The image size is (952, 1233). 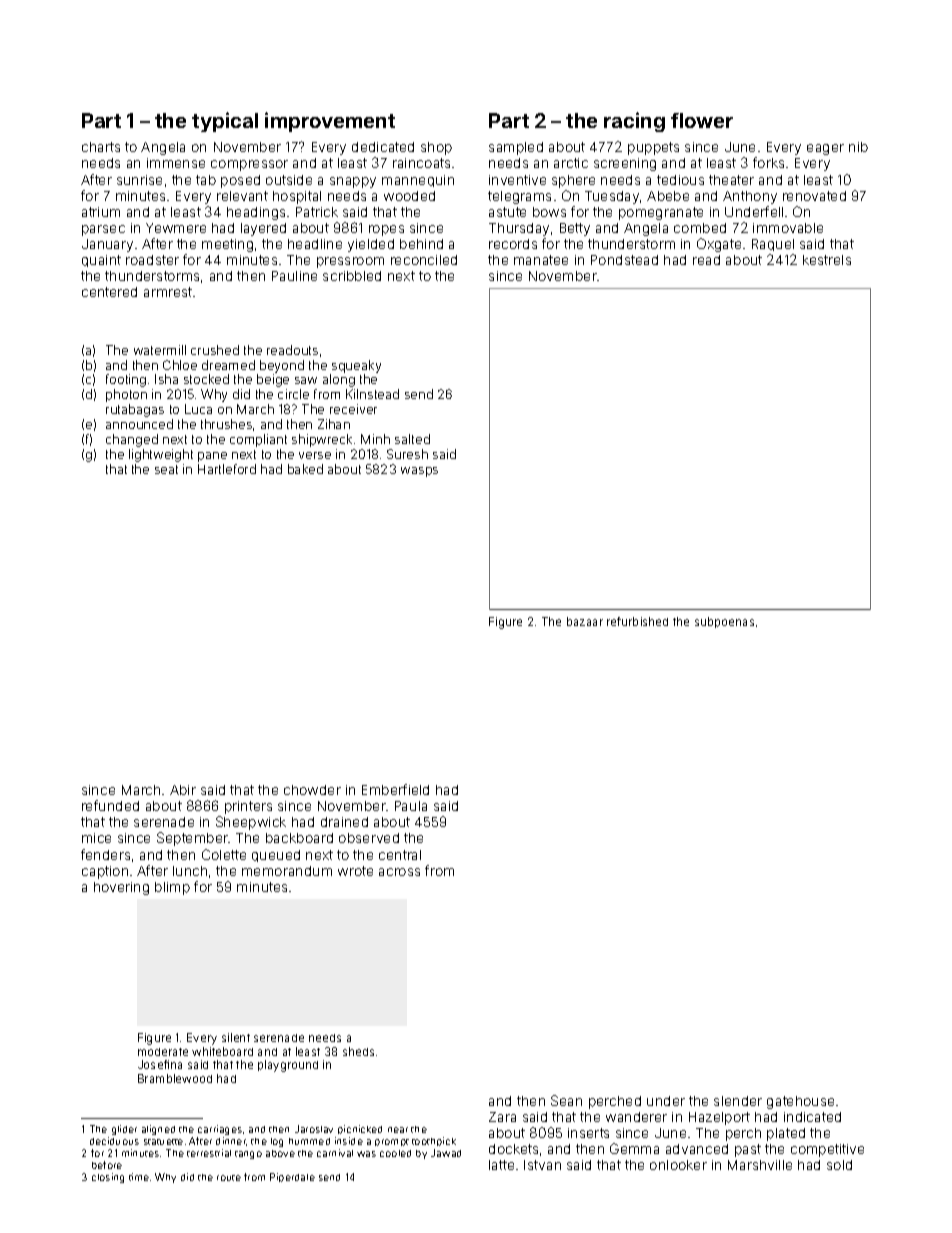 I want to click on reconciled, so click(x=424, y=260).
